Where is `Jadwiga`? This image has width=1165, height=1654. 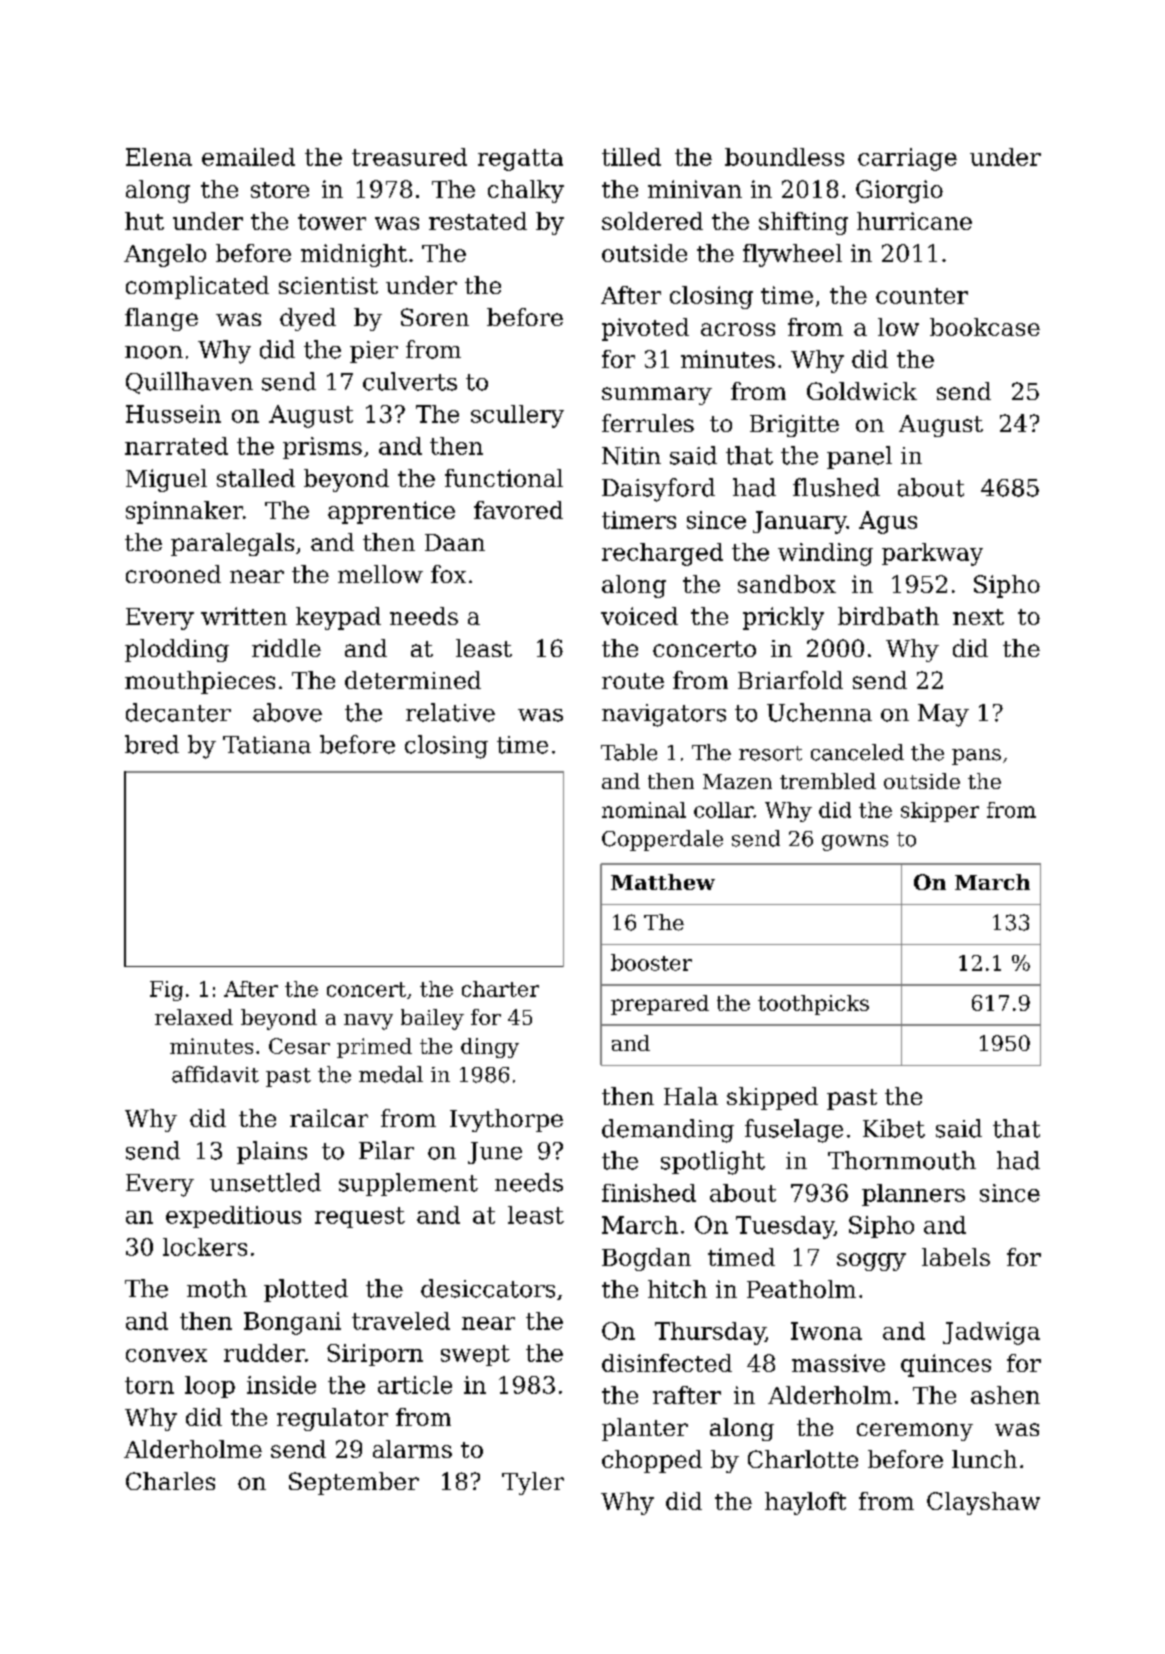
Jadwiga is located at coordinates (991, 1333).
